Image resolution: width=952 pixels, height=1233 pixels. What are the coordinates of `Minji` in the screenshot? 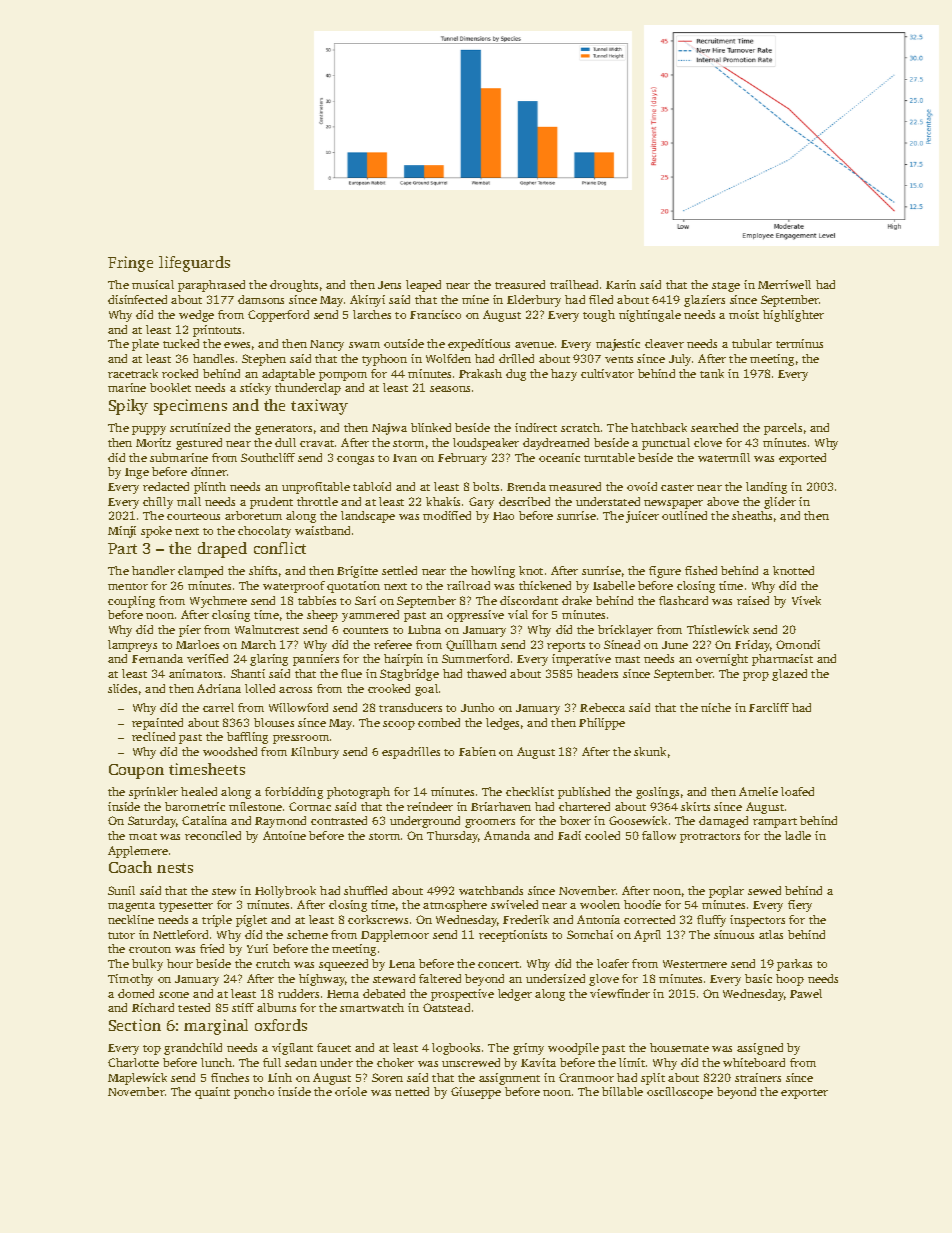 It's located at (122, 532).
